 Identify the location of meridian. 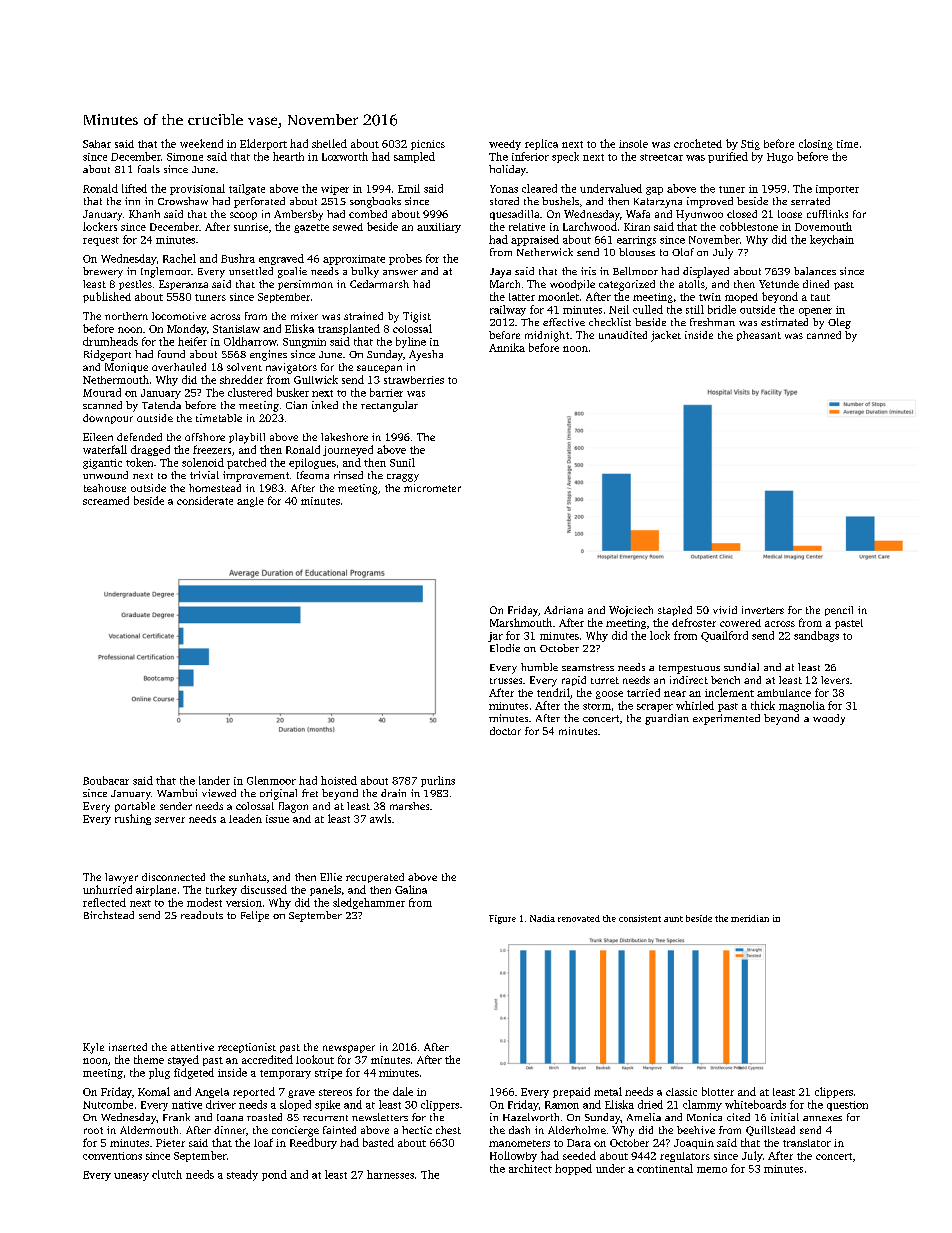
(750, 918).
